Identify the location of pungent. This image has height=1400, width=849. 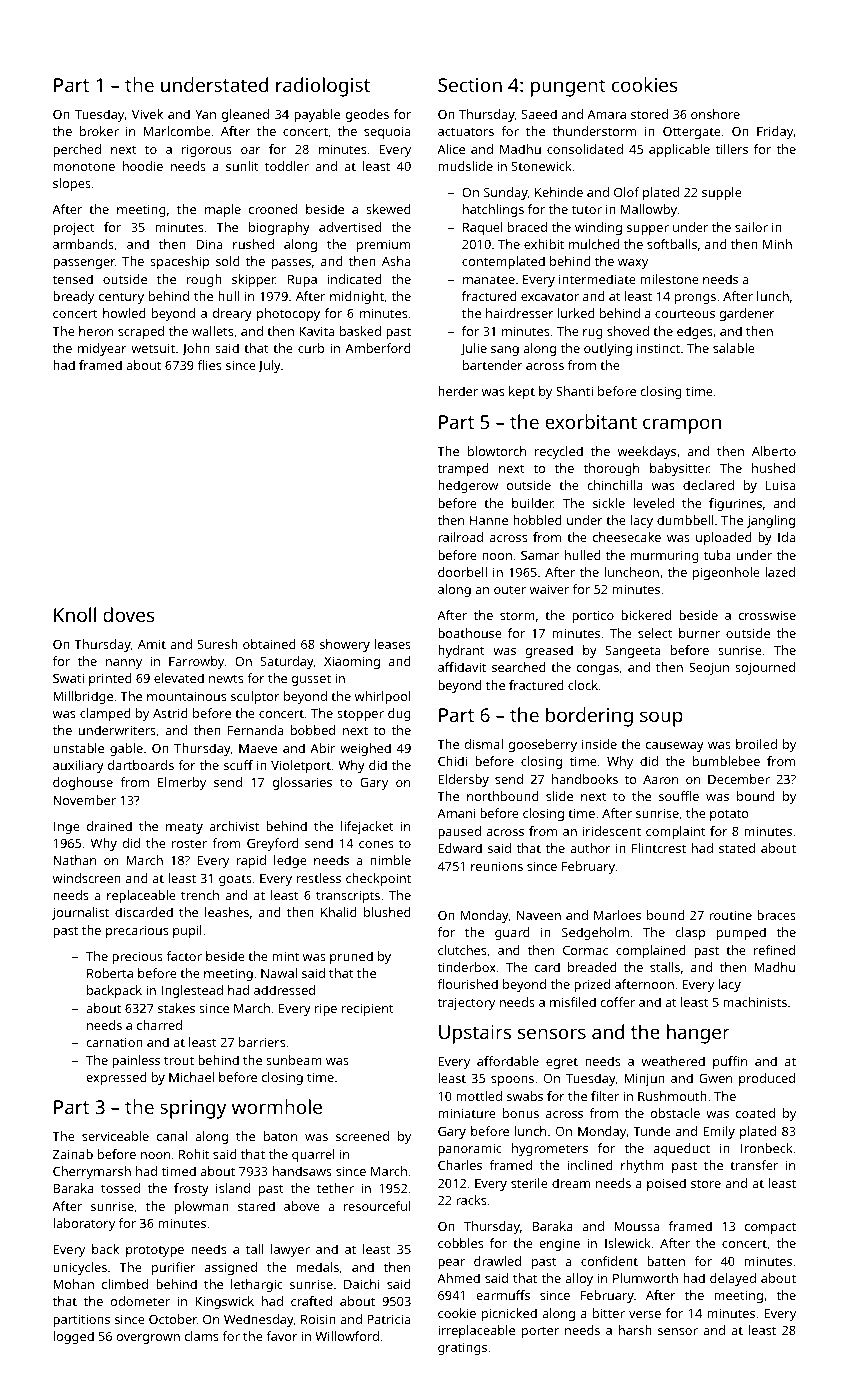
(568, 88).
